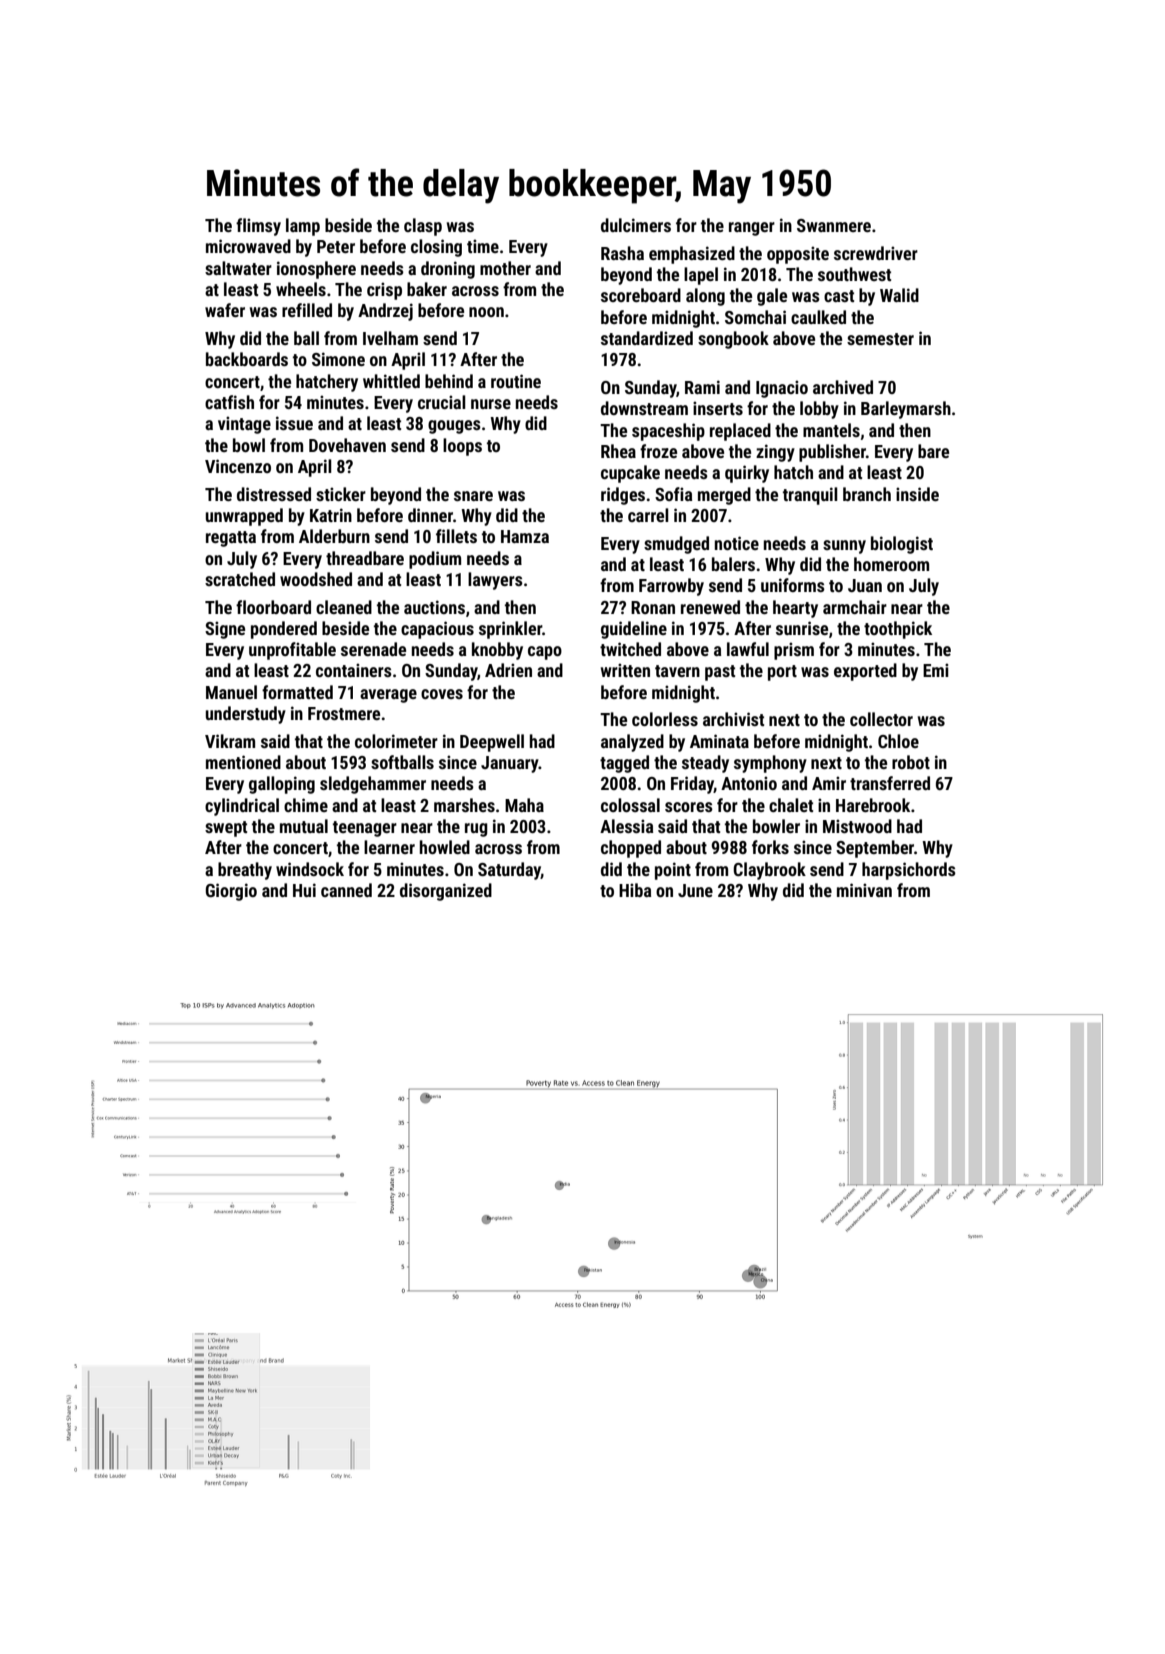 Image resolution: width=1165 pixels, height=1654 pixels. I want to click on toothpick, so click(898, 630).
